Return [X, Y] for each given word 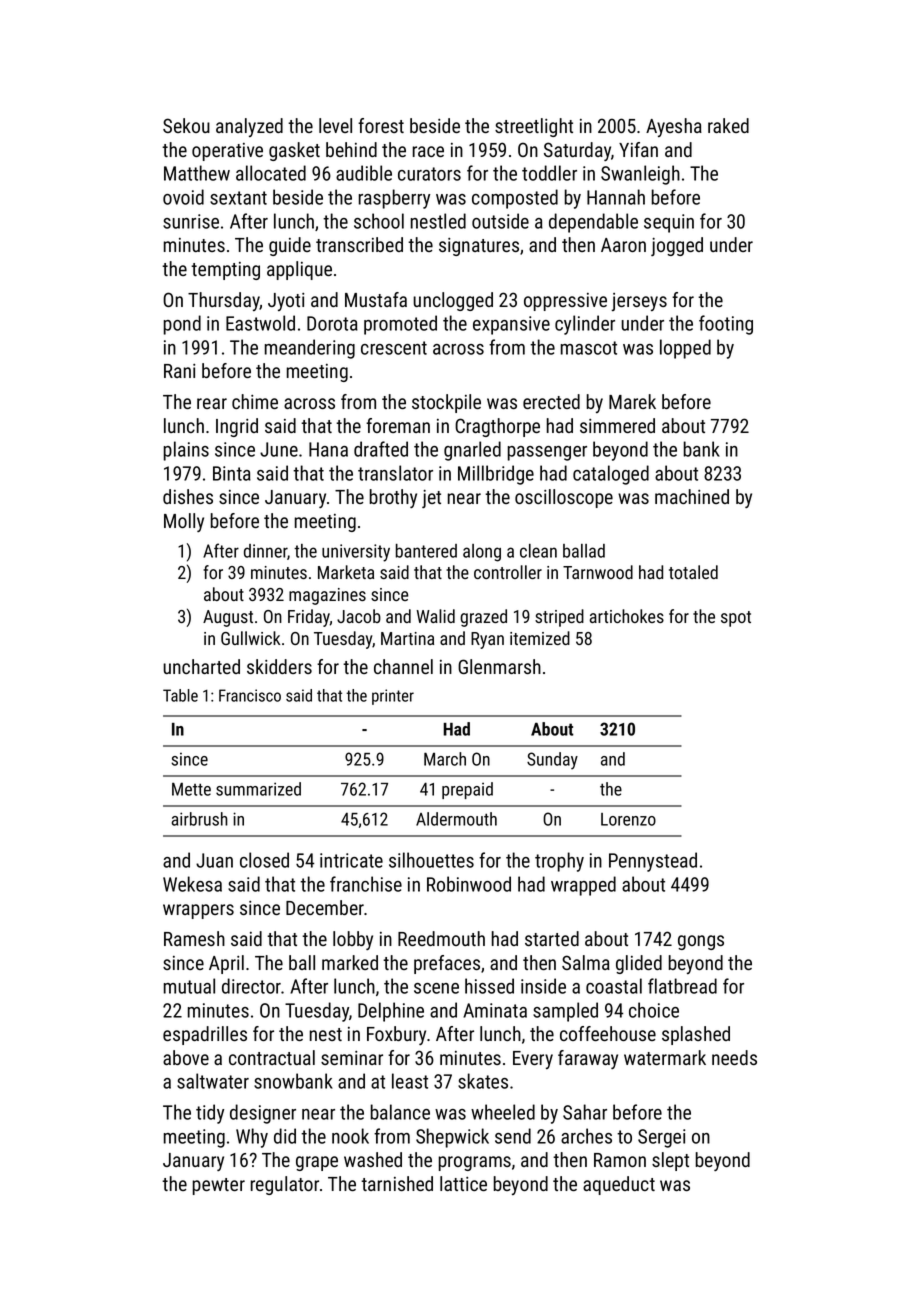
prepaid [467, 790]
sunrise [191, 221]
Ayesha [674, 127]
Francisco [250, 695]
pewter [218, 1186]
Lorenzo [628, 819]
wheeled [503, 1112]
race [428, 151]
